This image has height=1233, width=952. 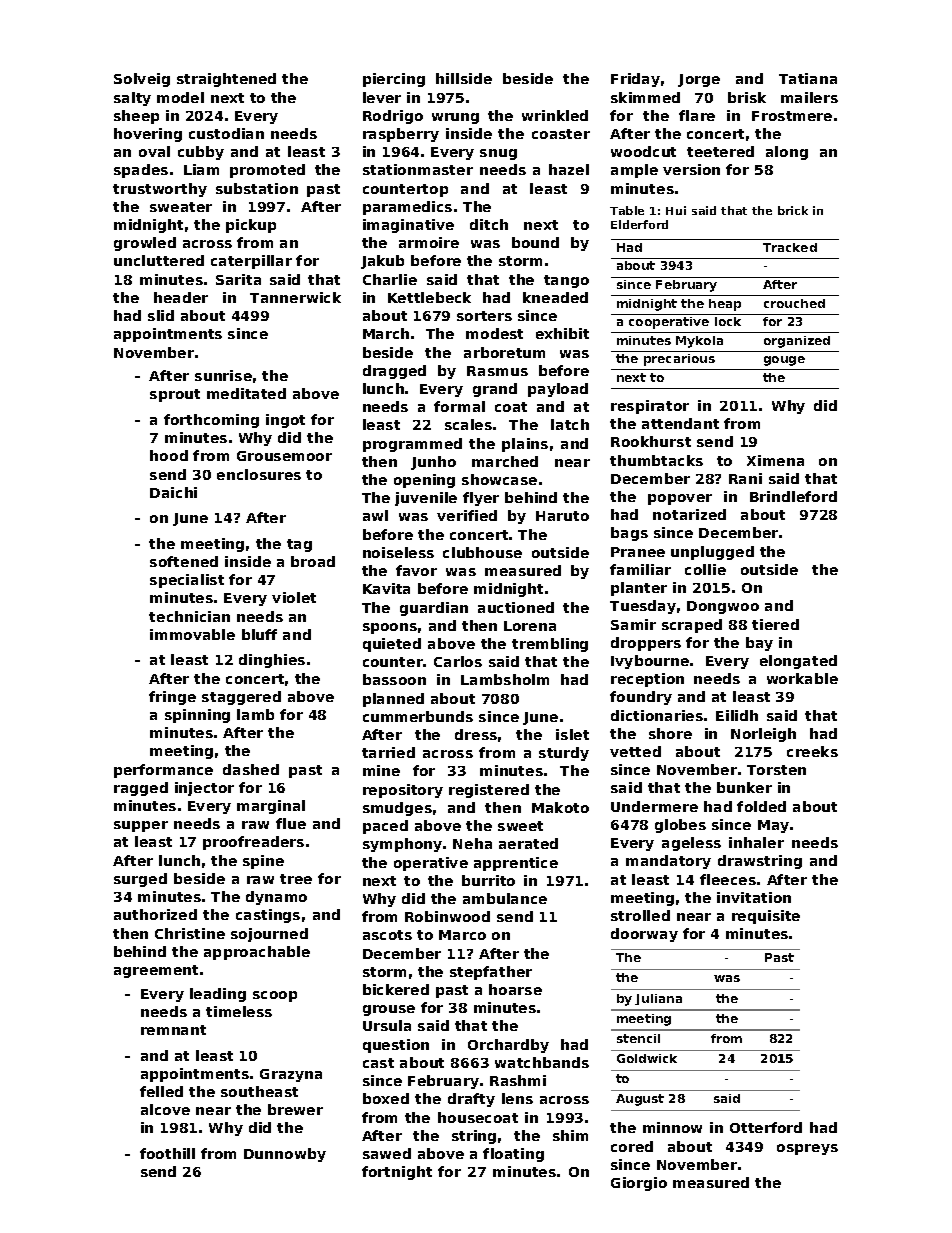 I want to click on tiered, so click(x=775, y=624).
